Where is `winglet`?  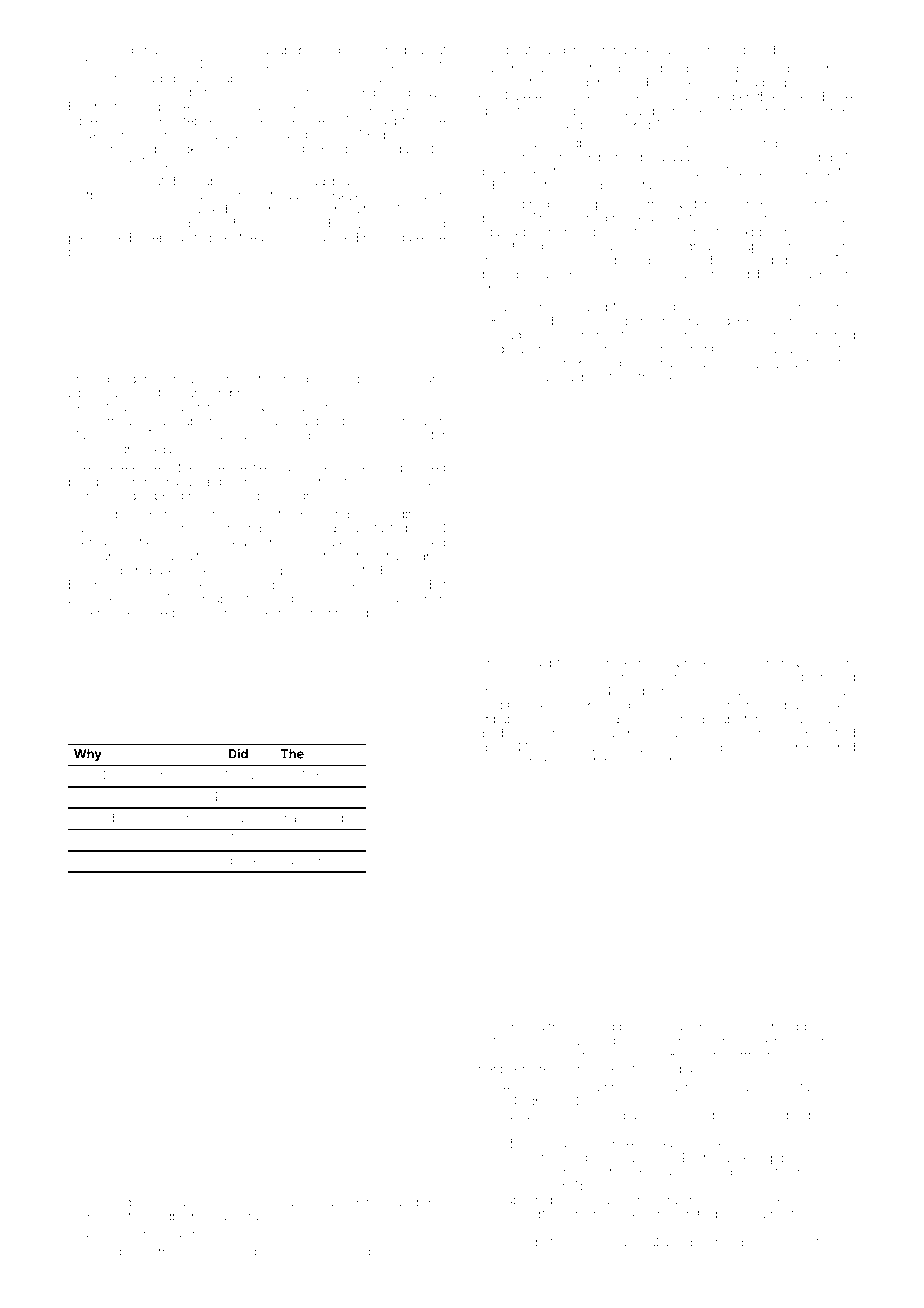 winglet is located at coordinates (395, 1253).
